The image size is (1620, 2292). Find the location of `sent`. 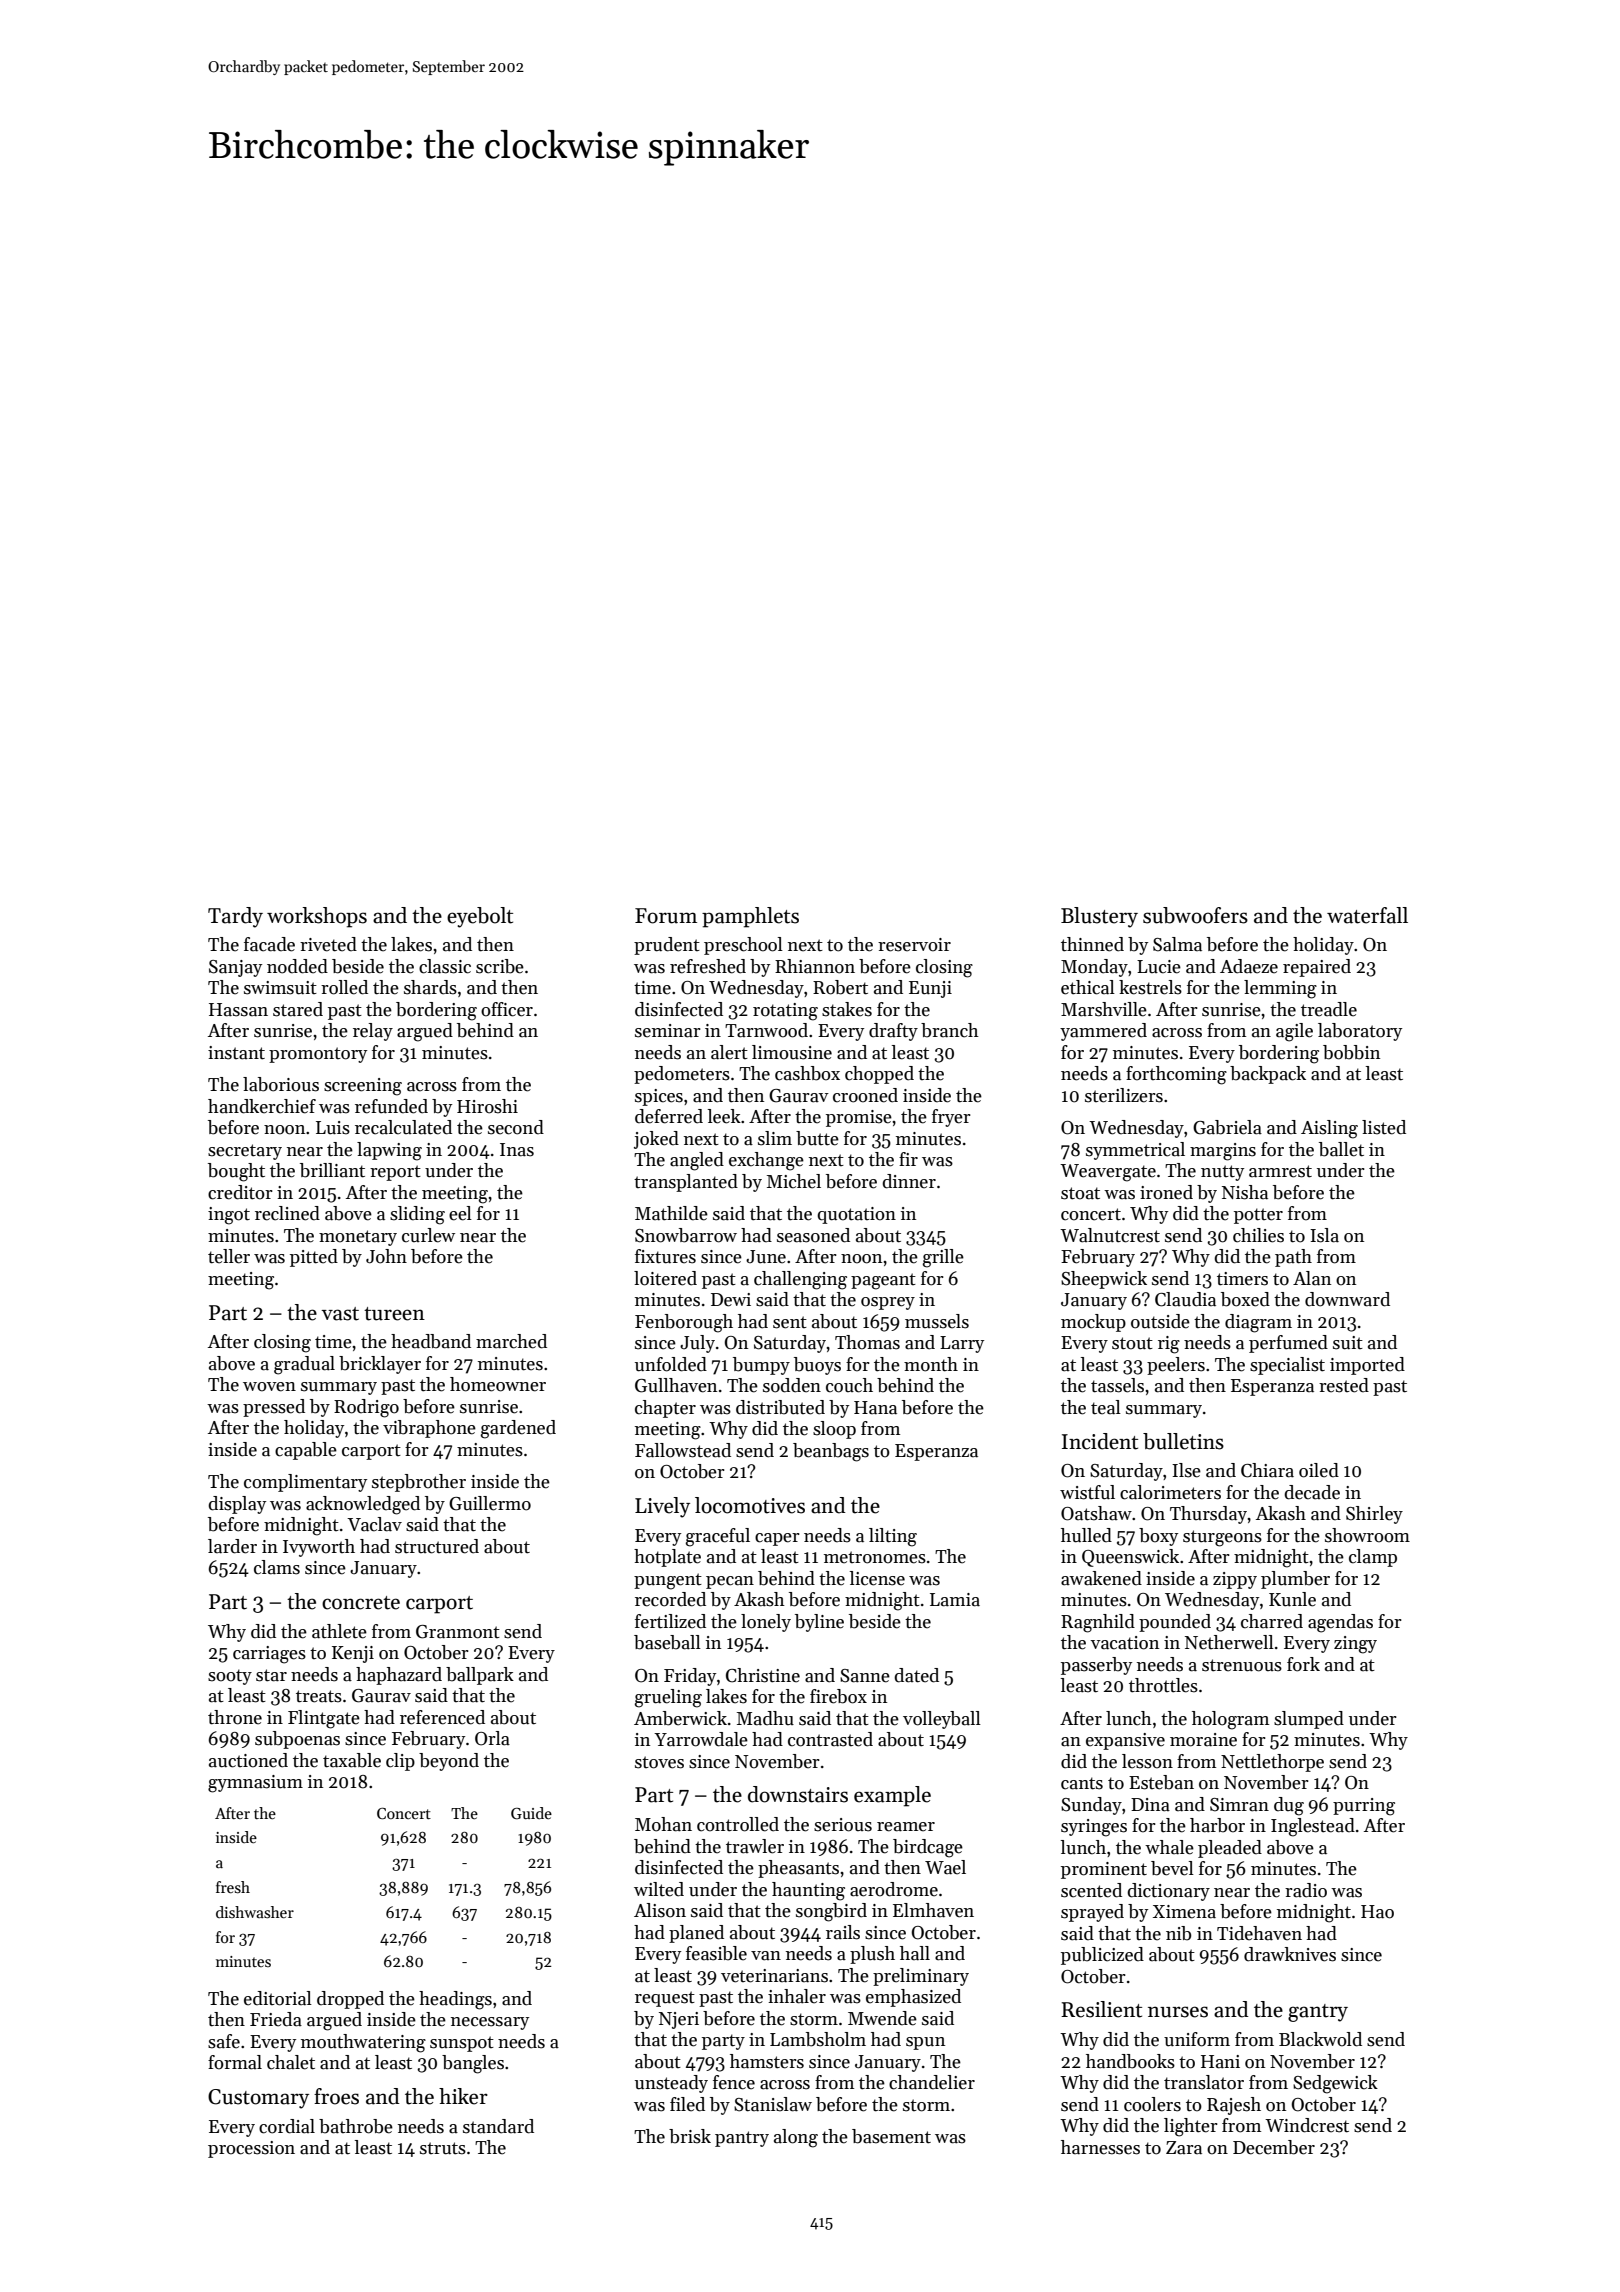

sent is located at coordinates (790, 1322).
